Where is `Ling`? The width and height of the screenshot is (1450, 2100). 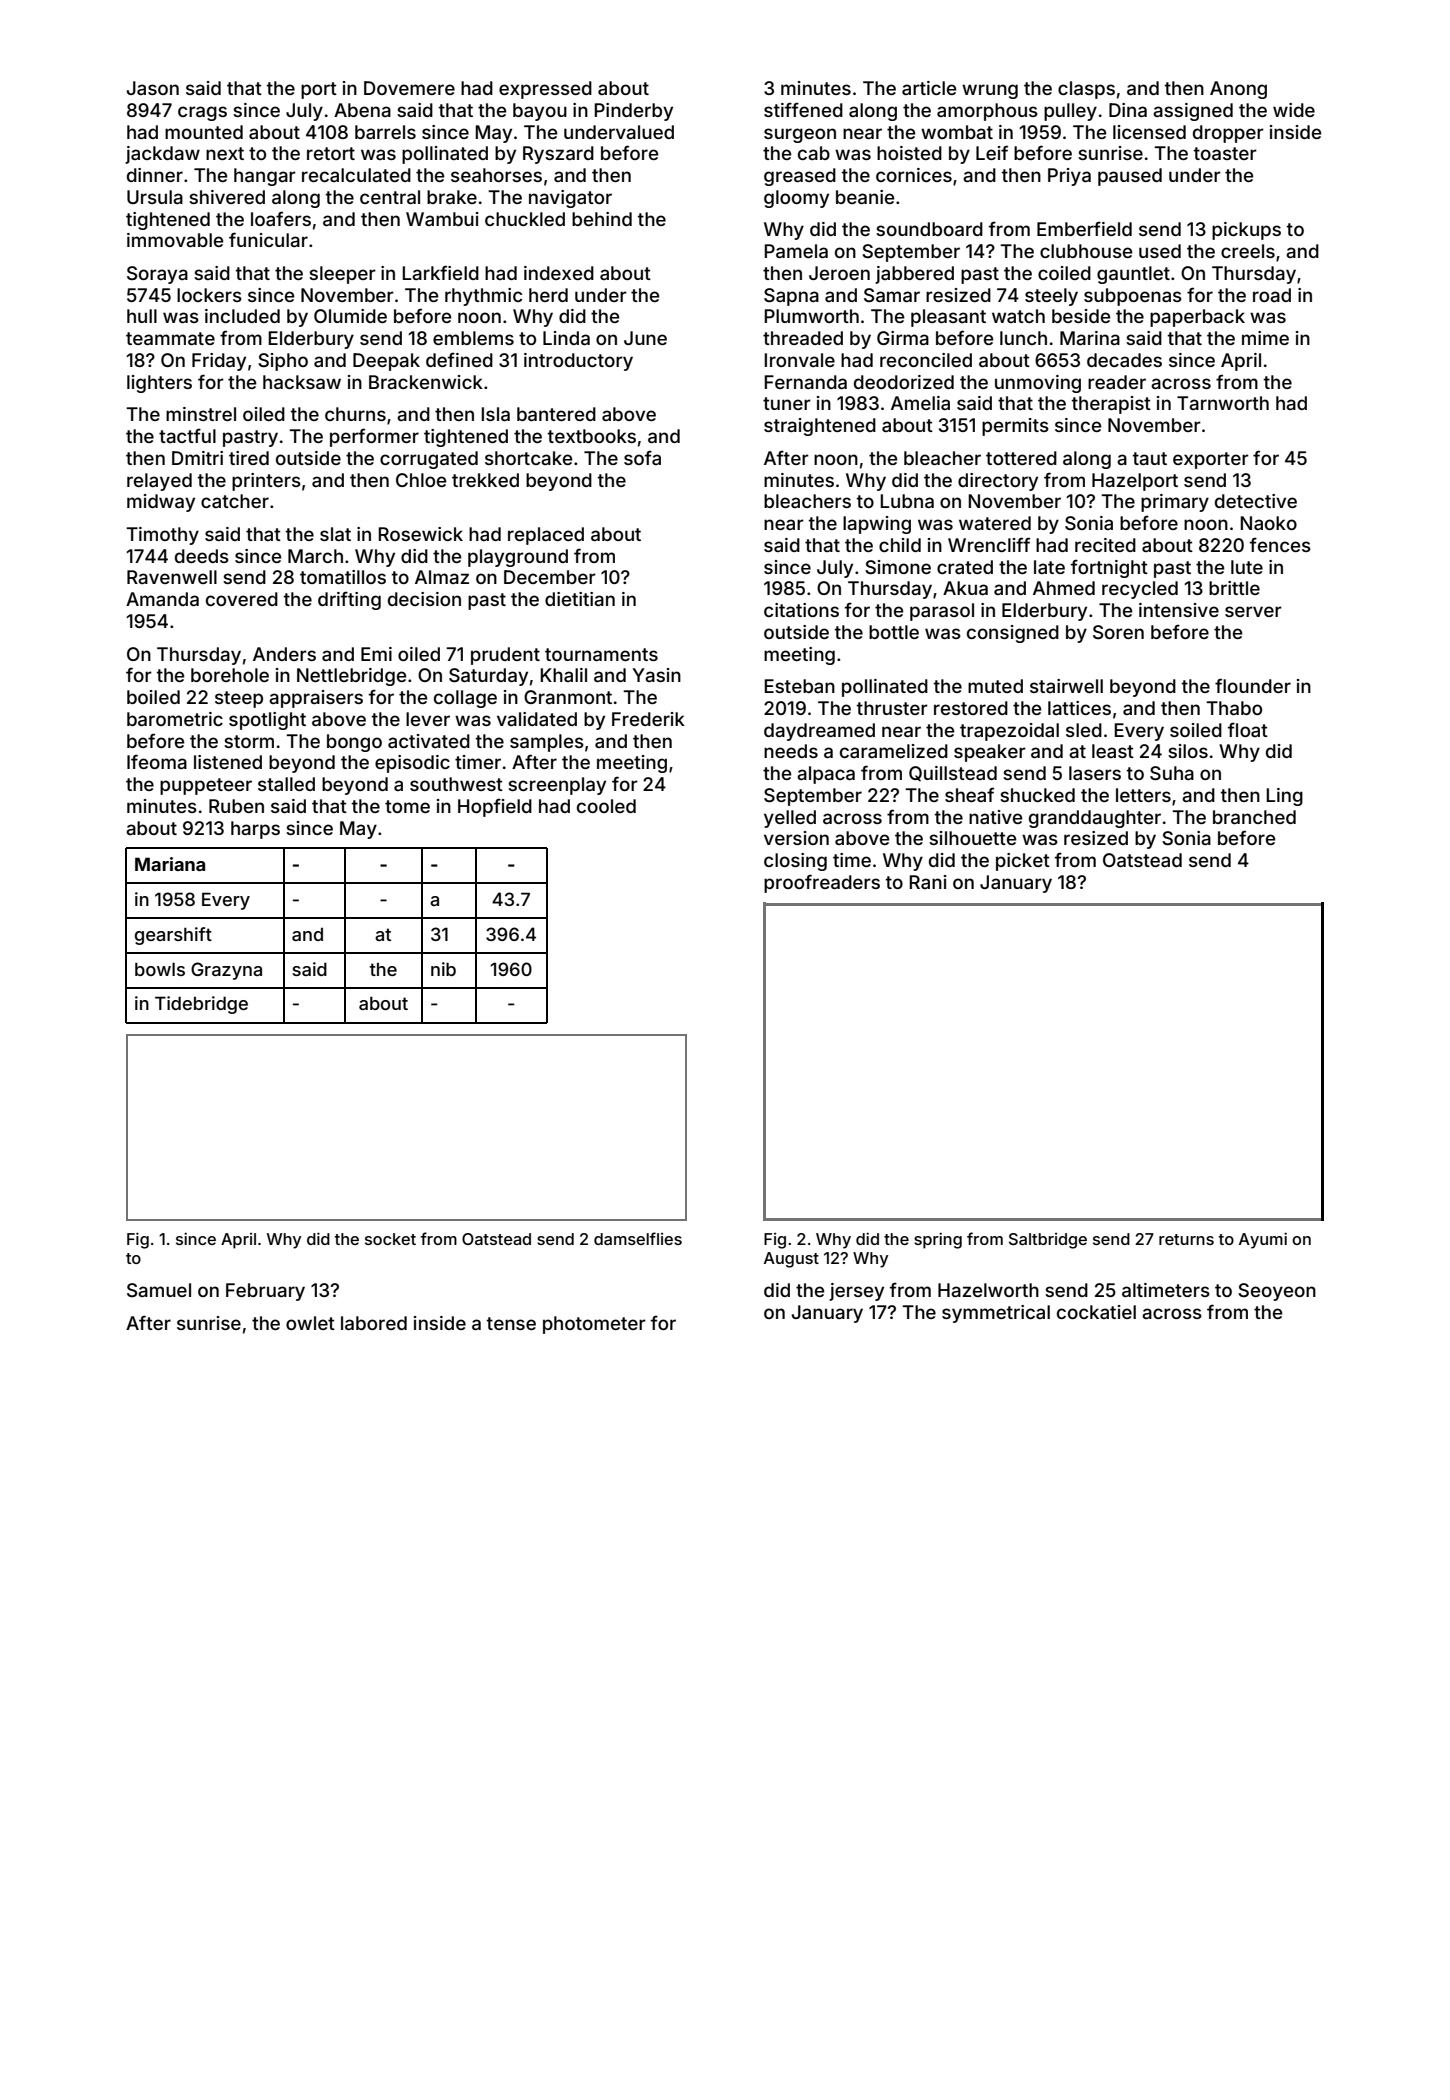
Ling is located at coordinates (1284, 797).
